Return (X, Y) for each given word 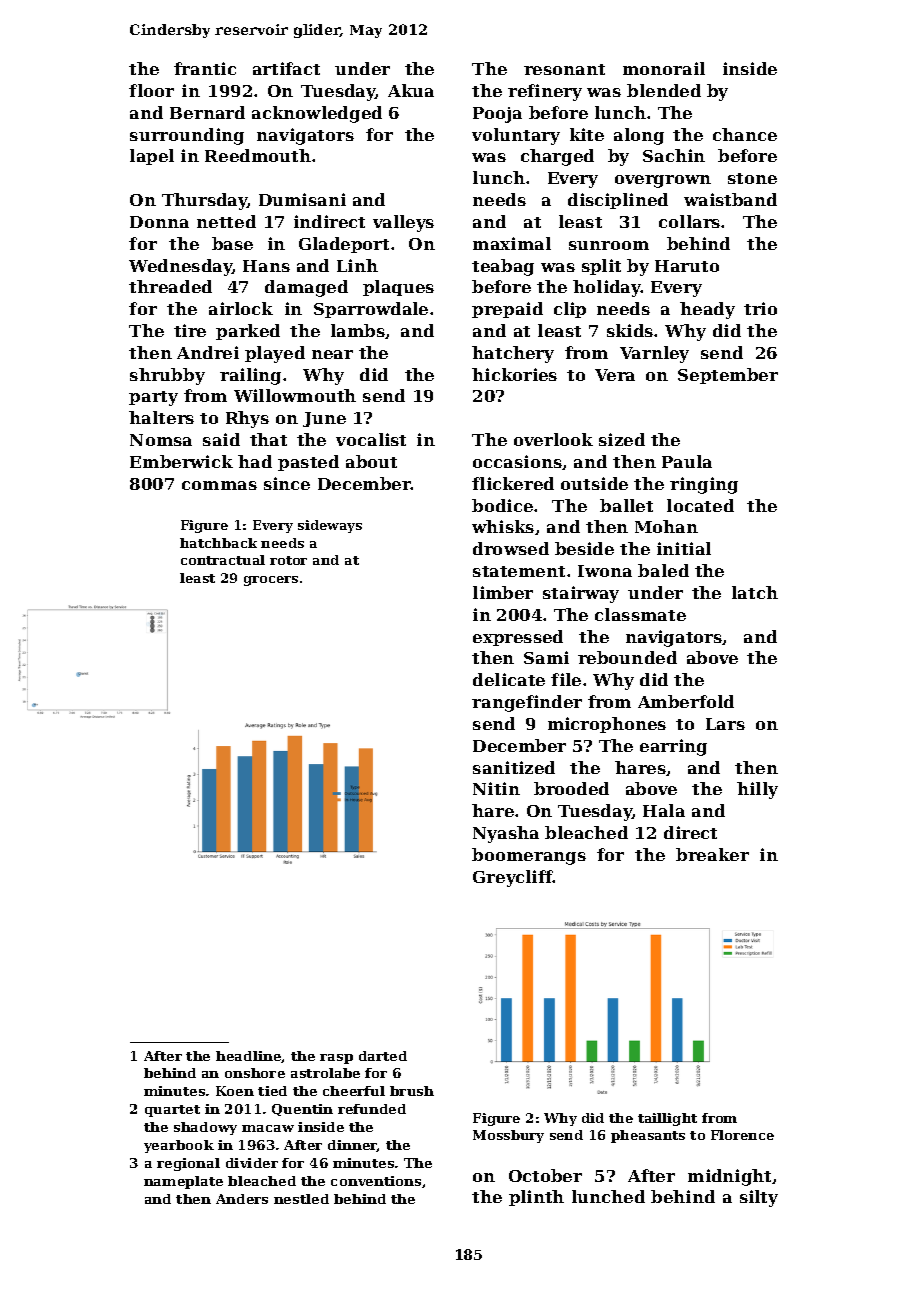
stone (752, 178)
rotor (288, 560)
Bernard (207, 112)
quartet (172, 1111)
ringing (704, 485)
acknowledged (317, 114)
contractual (223, 560)
